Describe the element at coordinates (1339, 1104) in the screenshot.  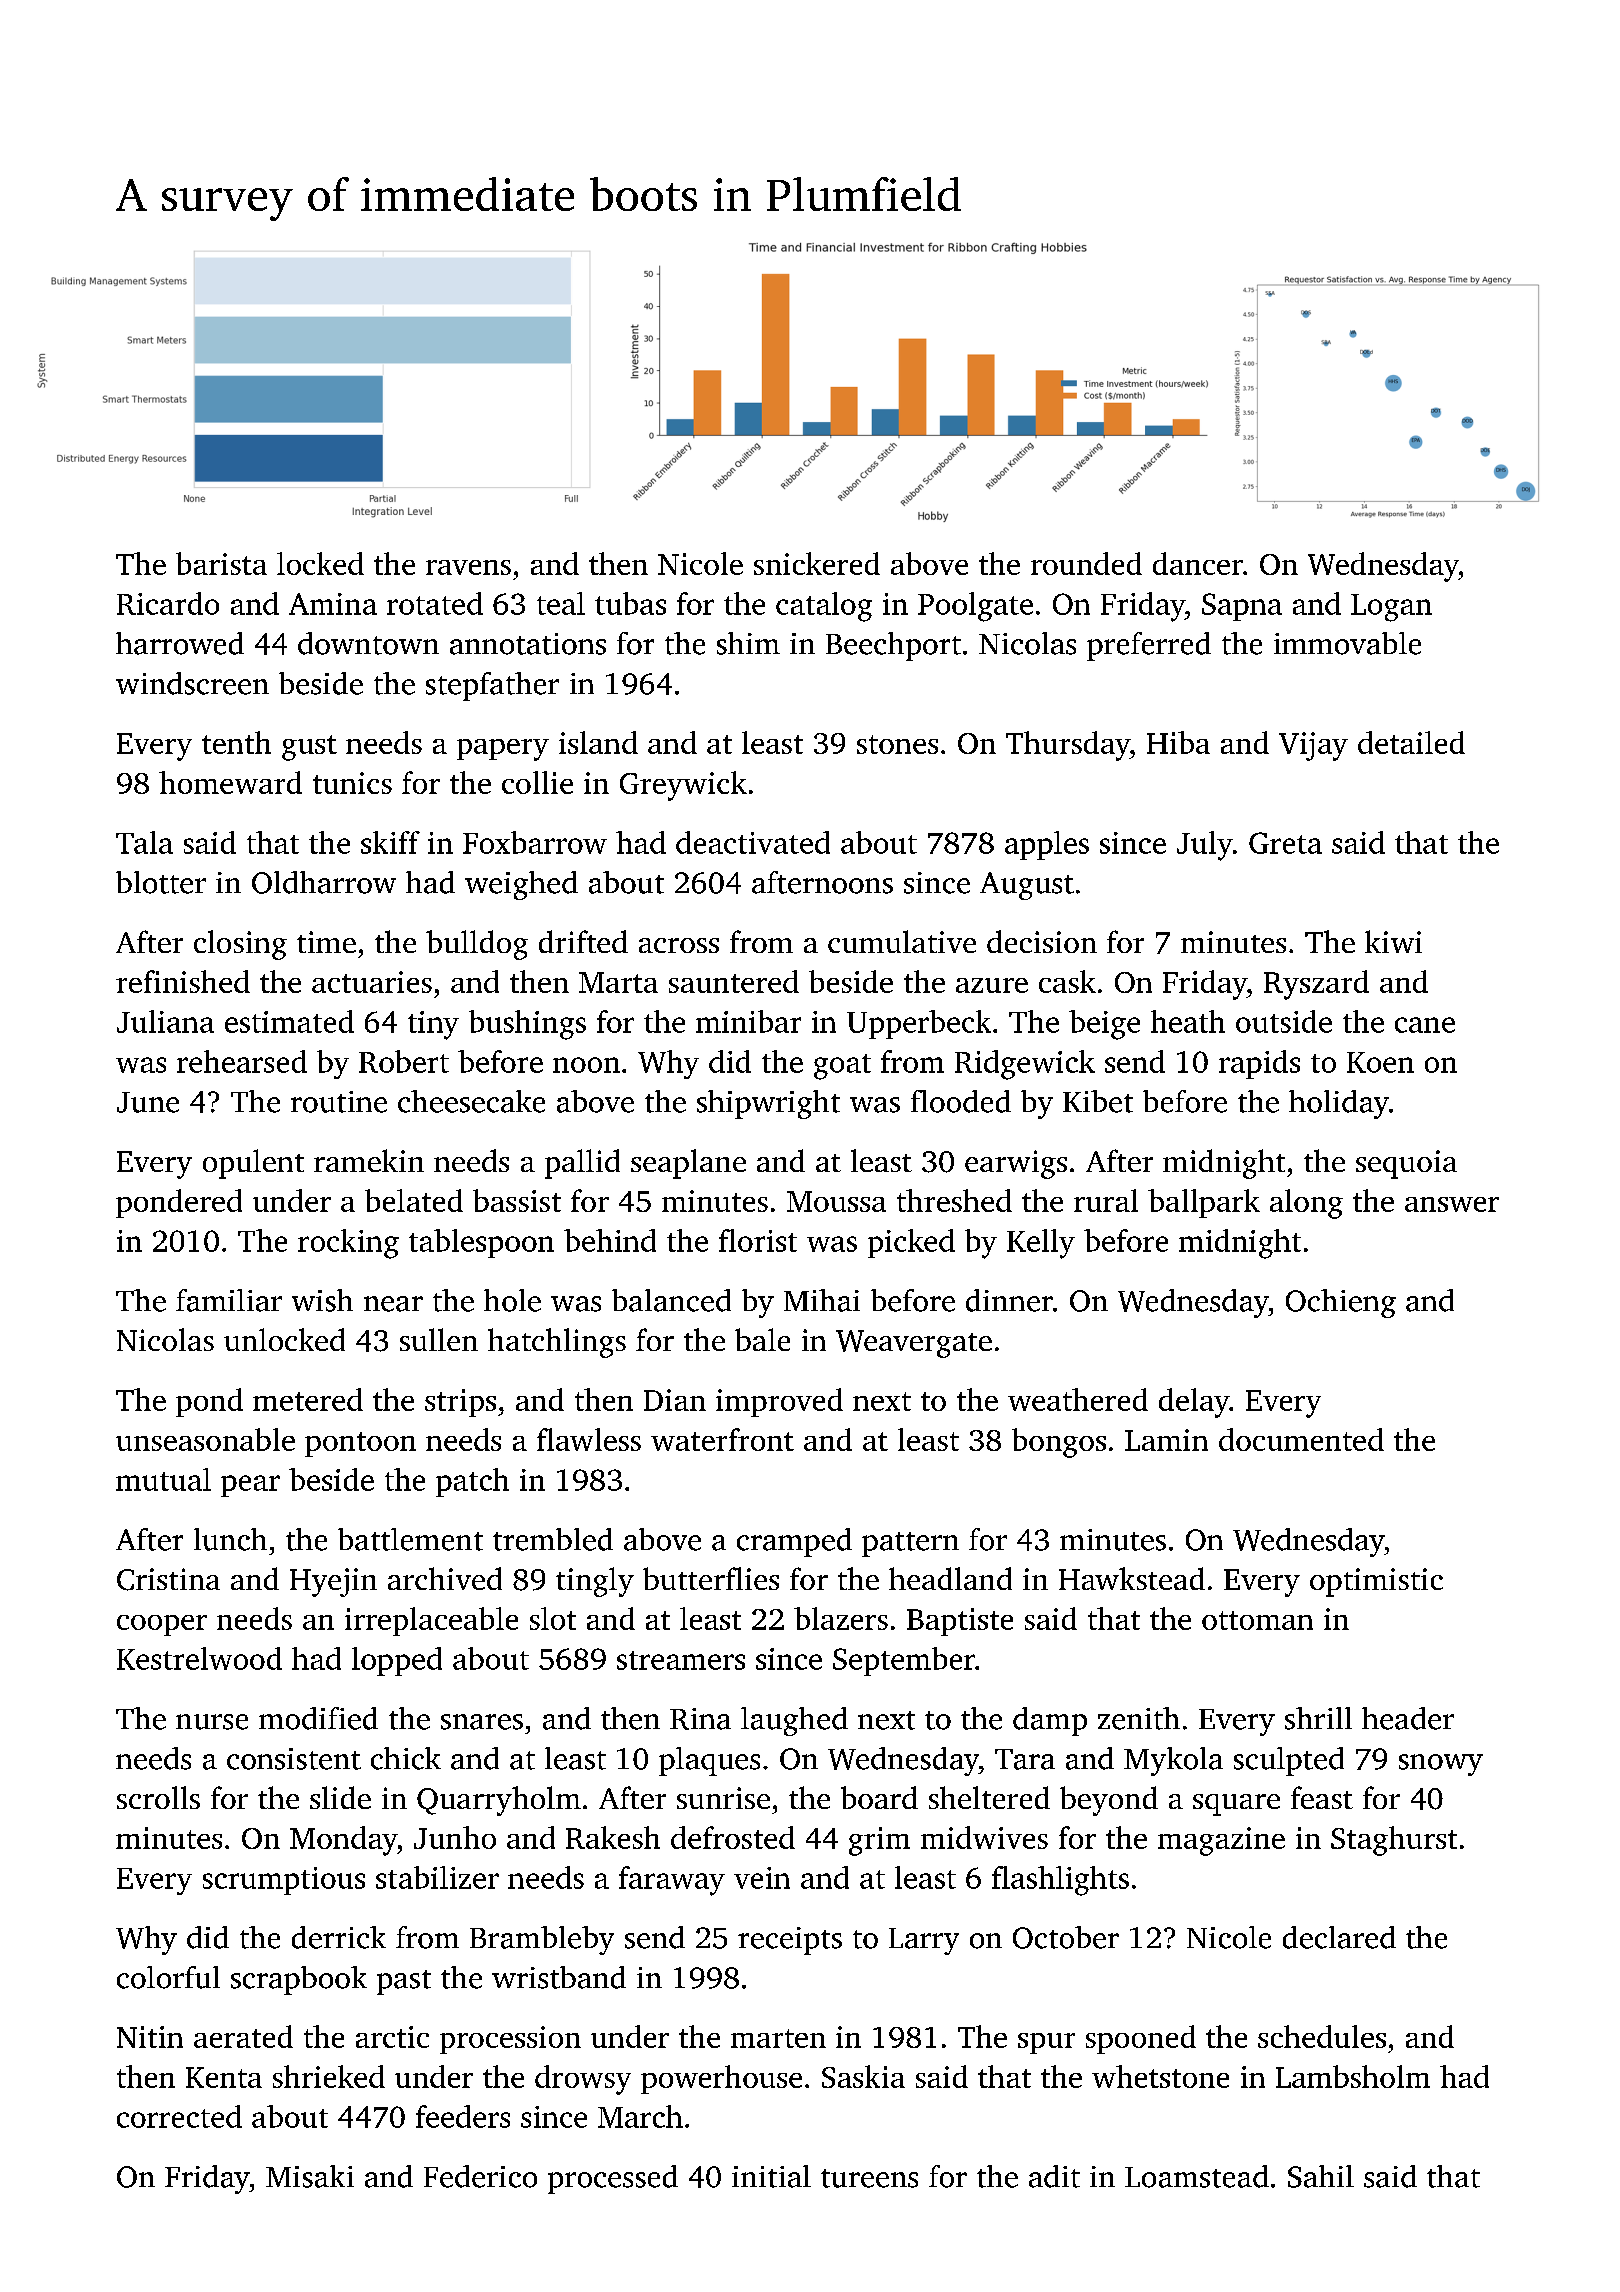
I see `holiday` at that location.
